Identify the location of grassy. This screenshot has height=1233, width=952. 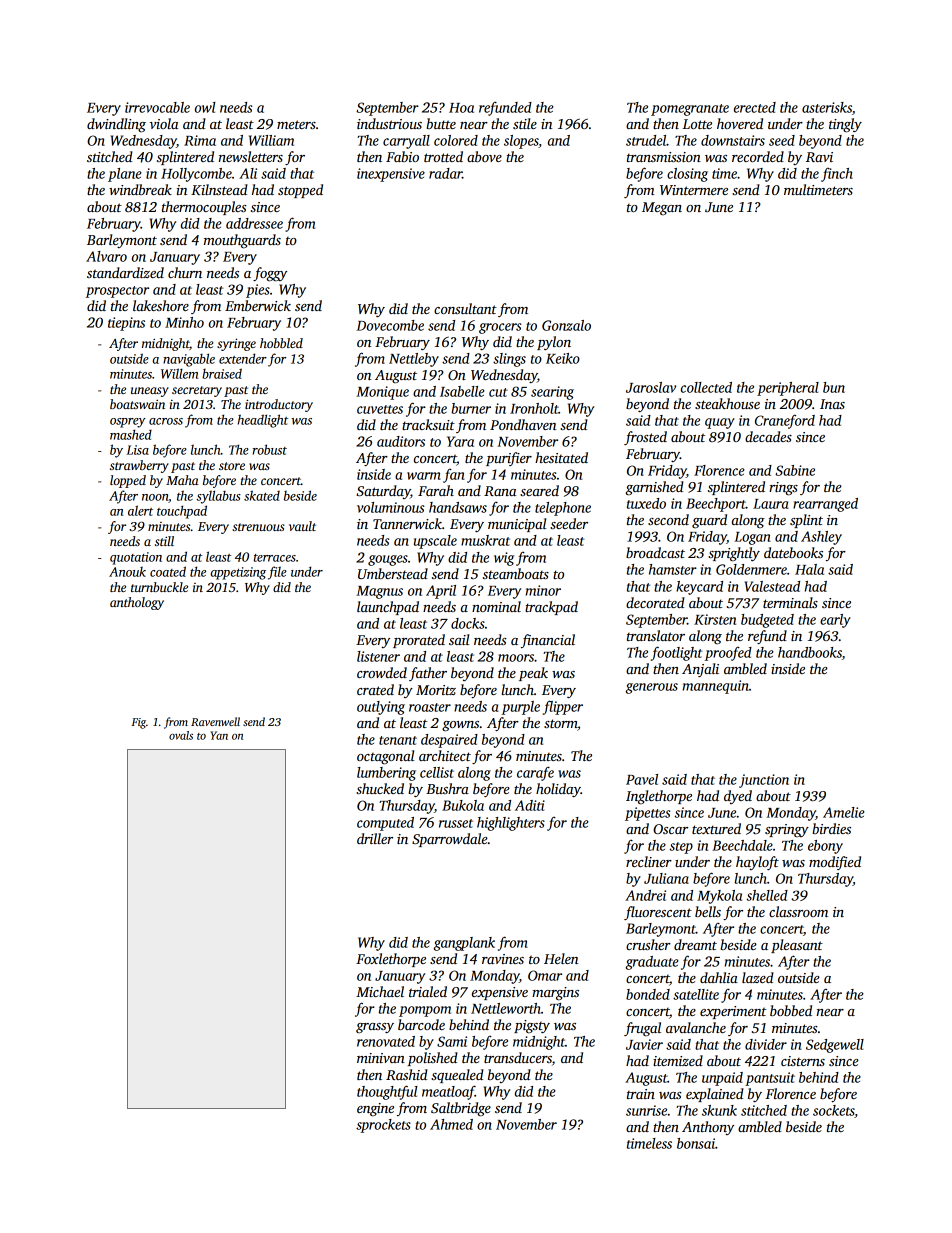
(375, 1028).
